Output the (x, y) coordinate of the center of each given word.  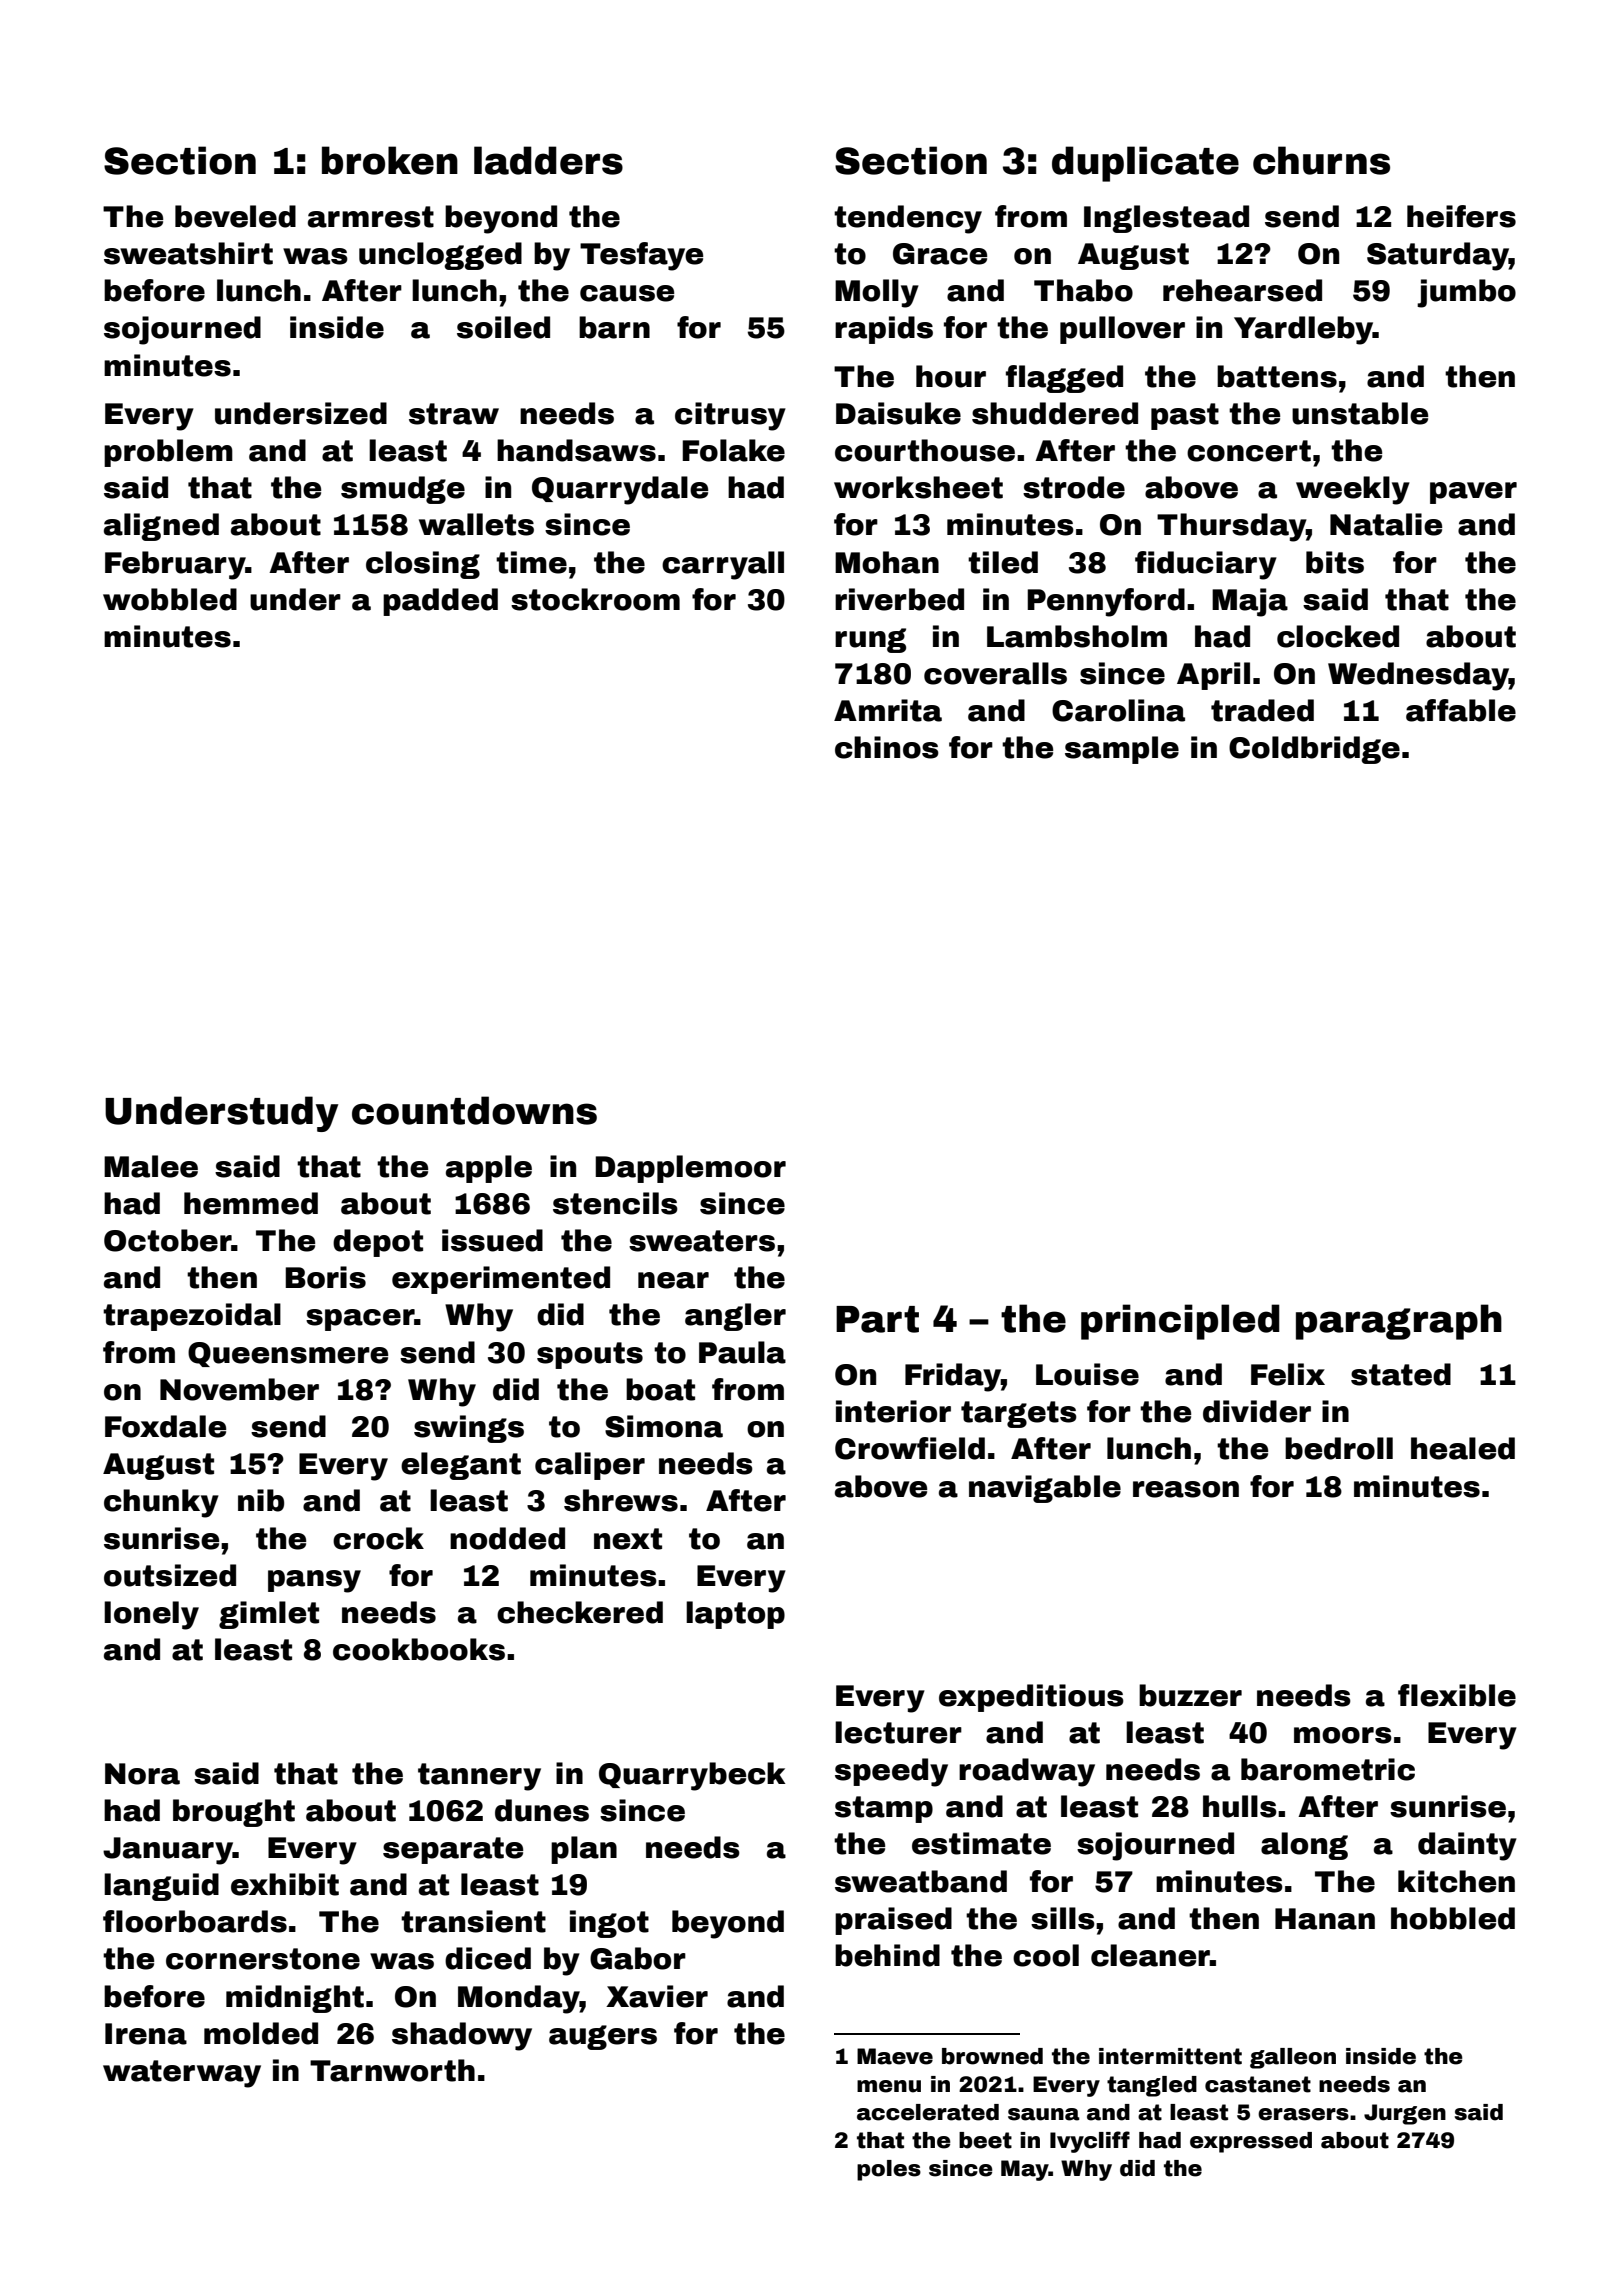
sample (1122, 750)
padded (440, 602)
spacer (360, 1320)
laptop (735, 1615)
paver (1473, 493)
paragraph (1399, 1322)
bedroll (1339, 1448)
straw (454, 414)
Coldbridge (1314, 750)
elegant (461, 1466)
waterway (182, 2074)
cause (627, 293)
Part (877, 1319)
